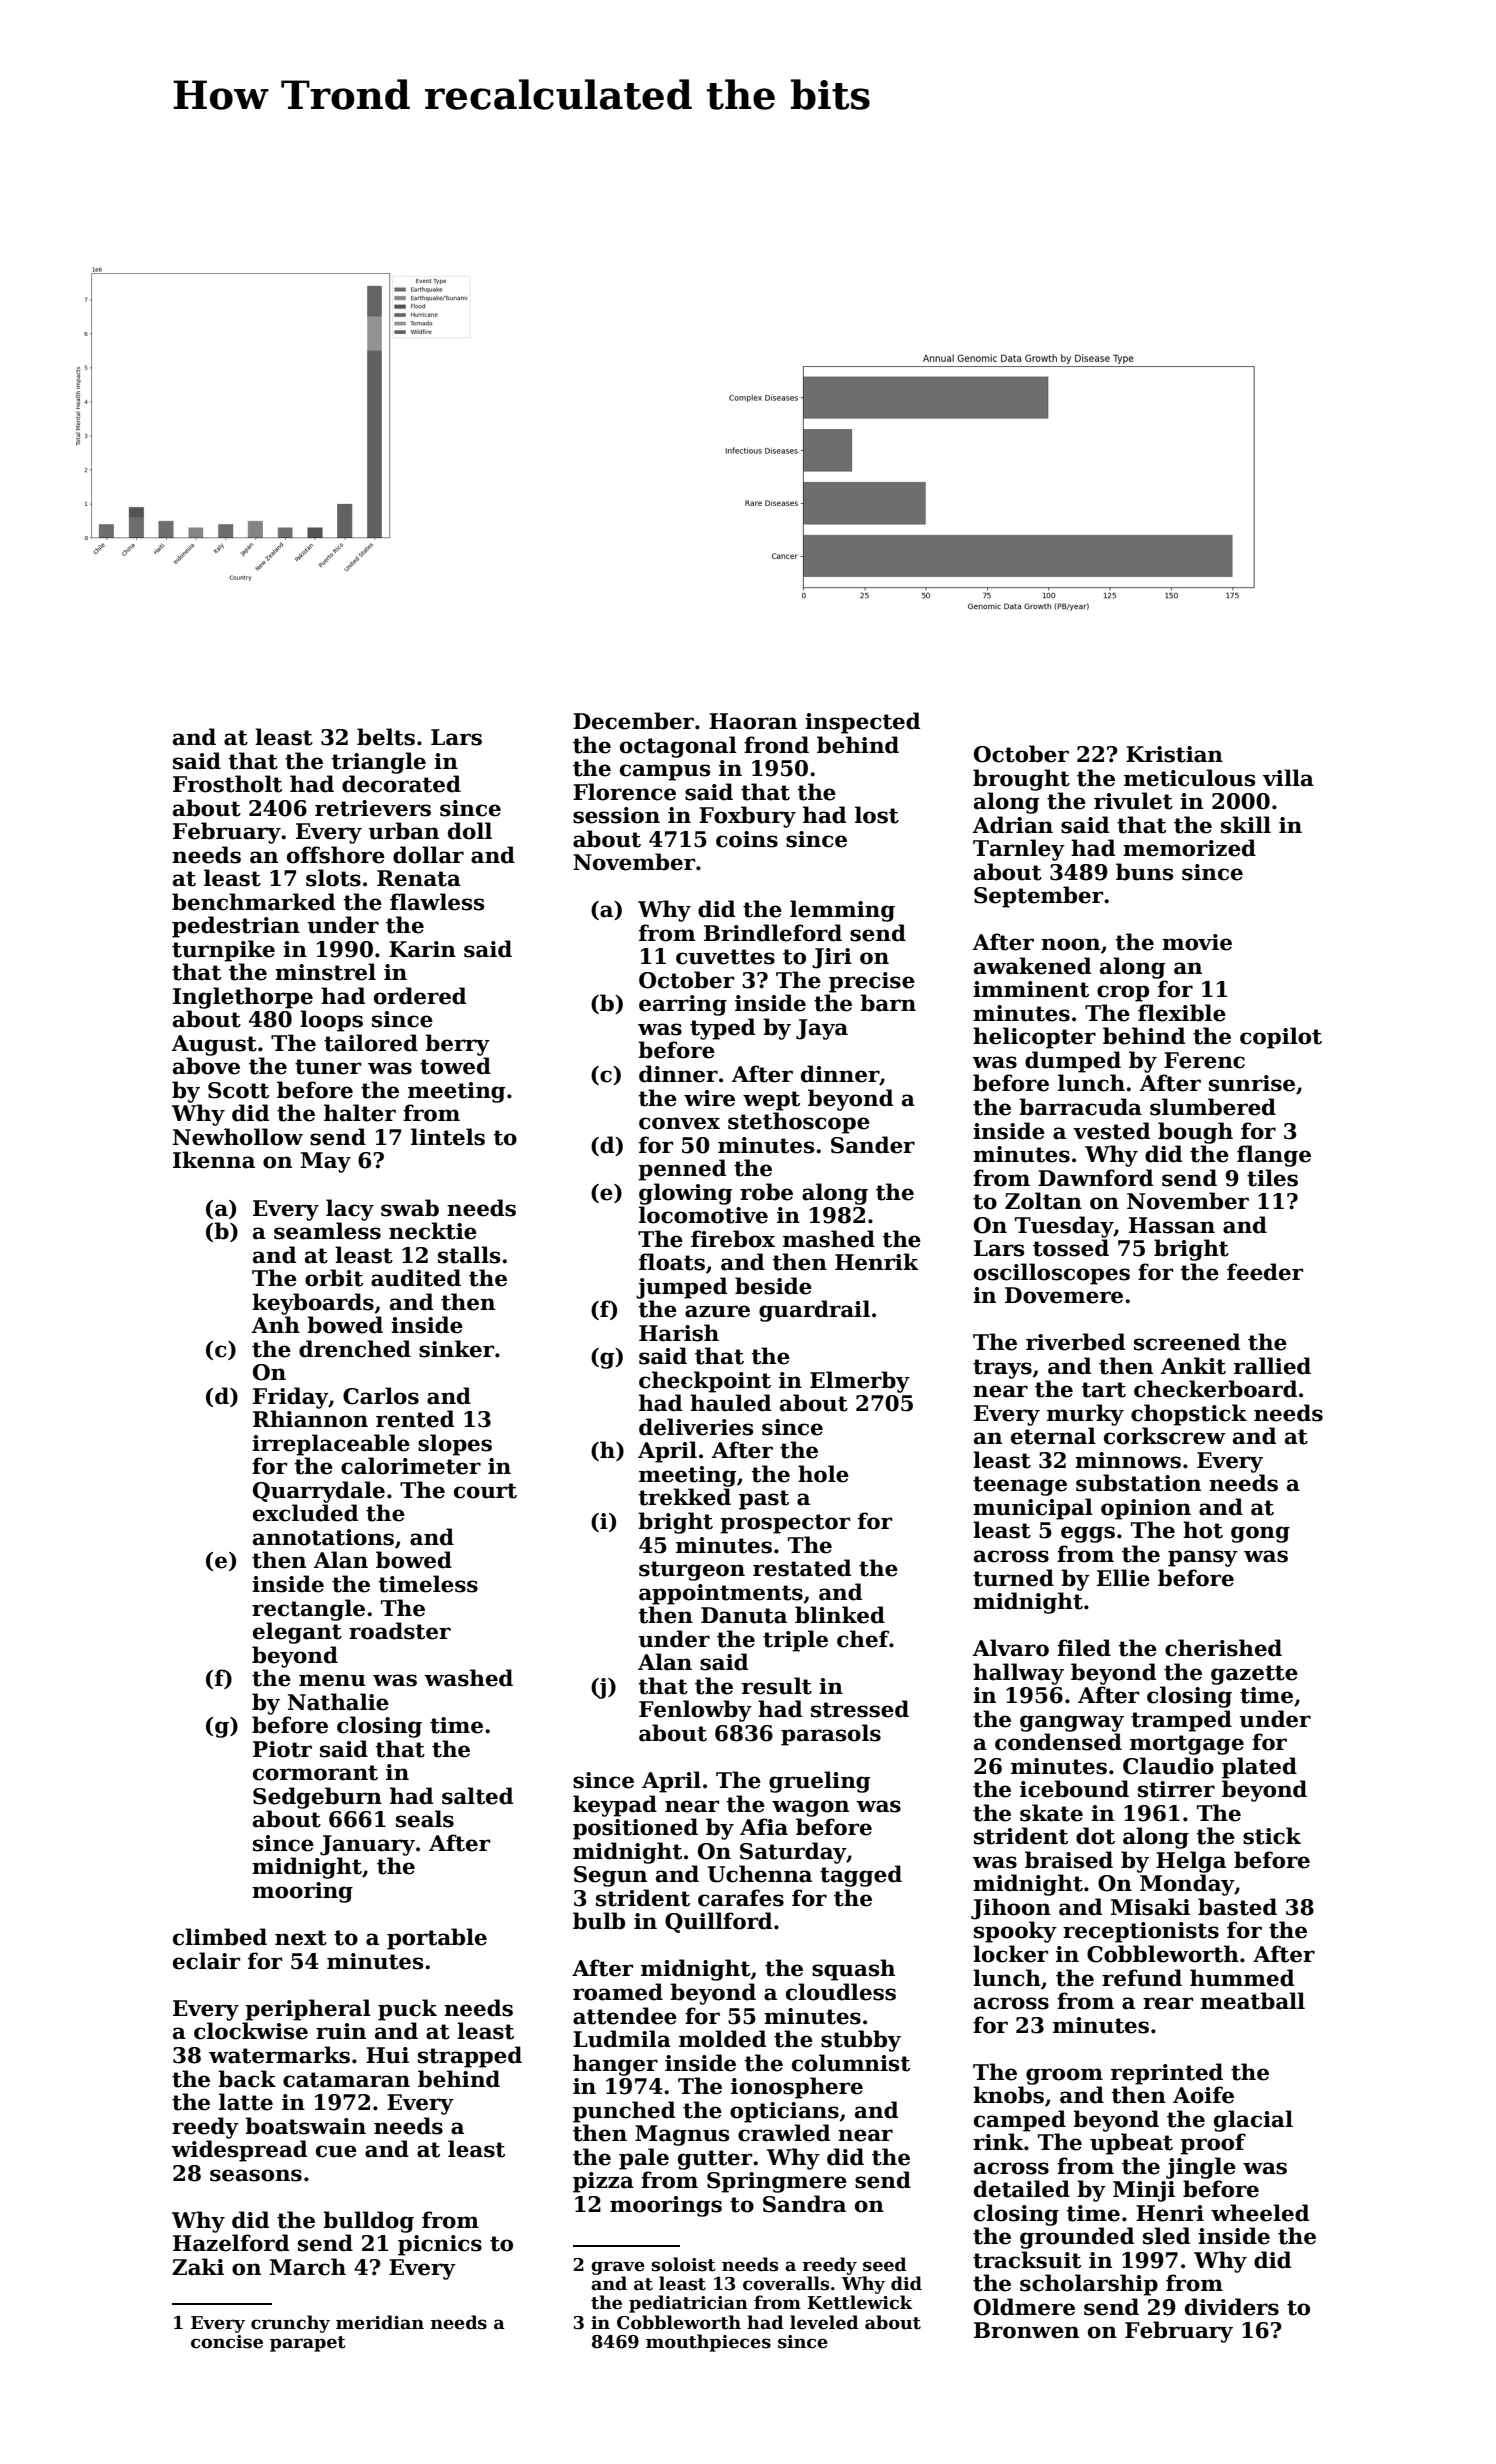 Image resolution: width=1496 pixels, height=2464 pixels. Describe the element at coordinates (282, 1749) in the document. I see `Piotr` at that location.
